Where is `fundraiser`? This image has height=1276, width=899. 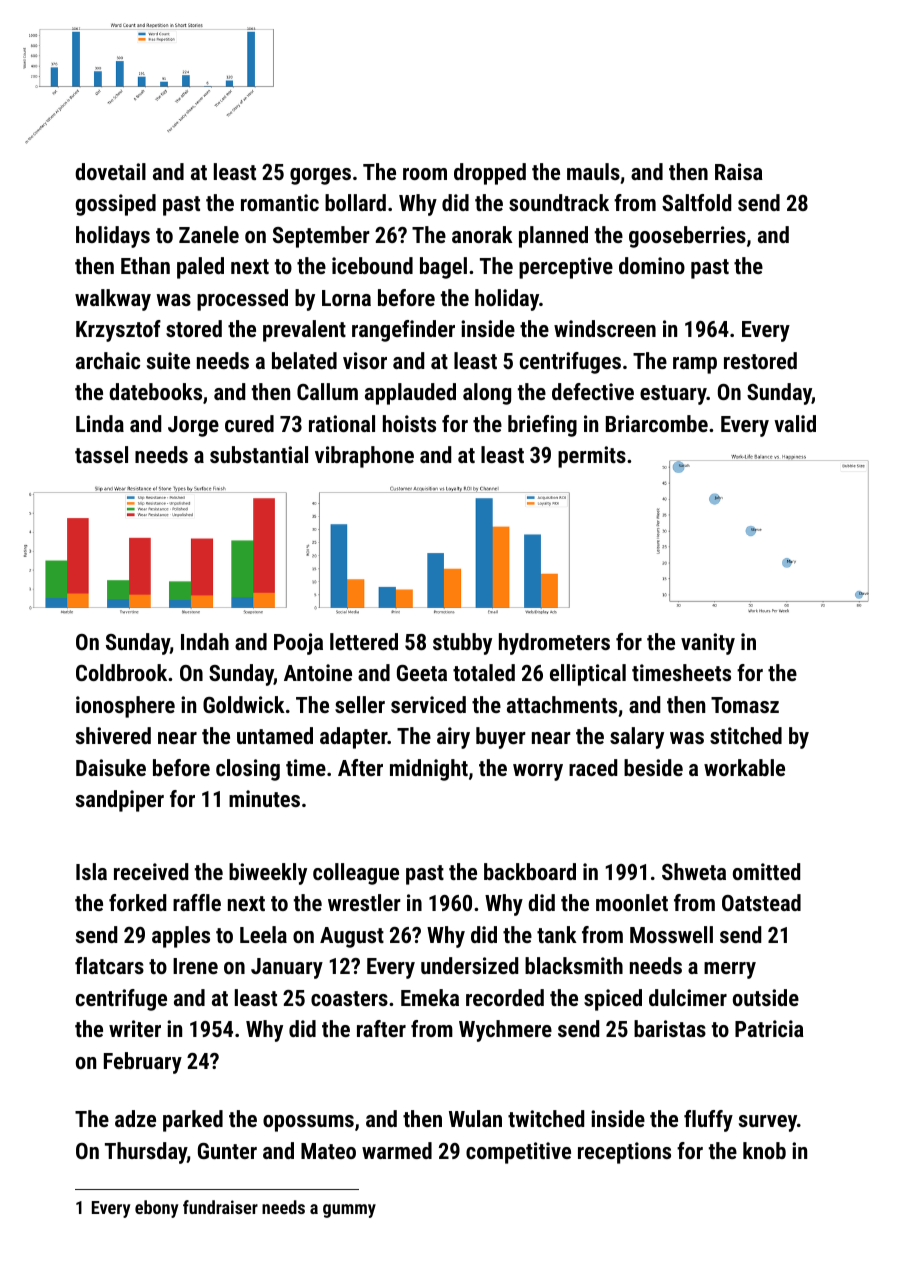 fundraiser is located at coordinates (220, 1207).
